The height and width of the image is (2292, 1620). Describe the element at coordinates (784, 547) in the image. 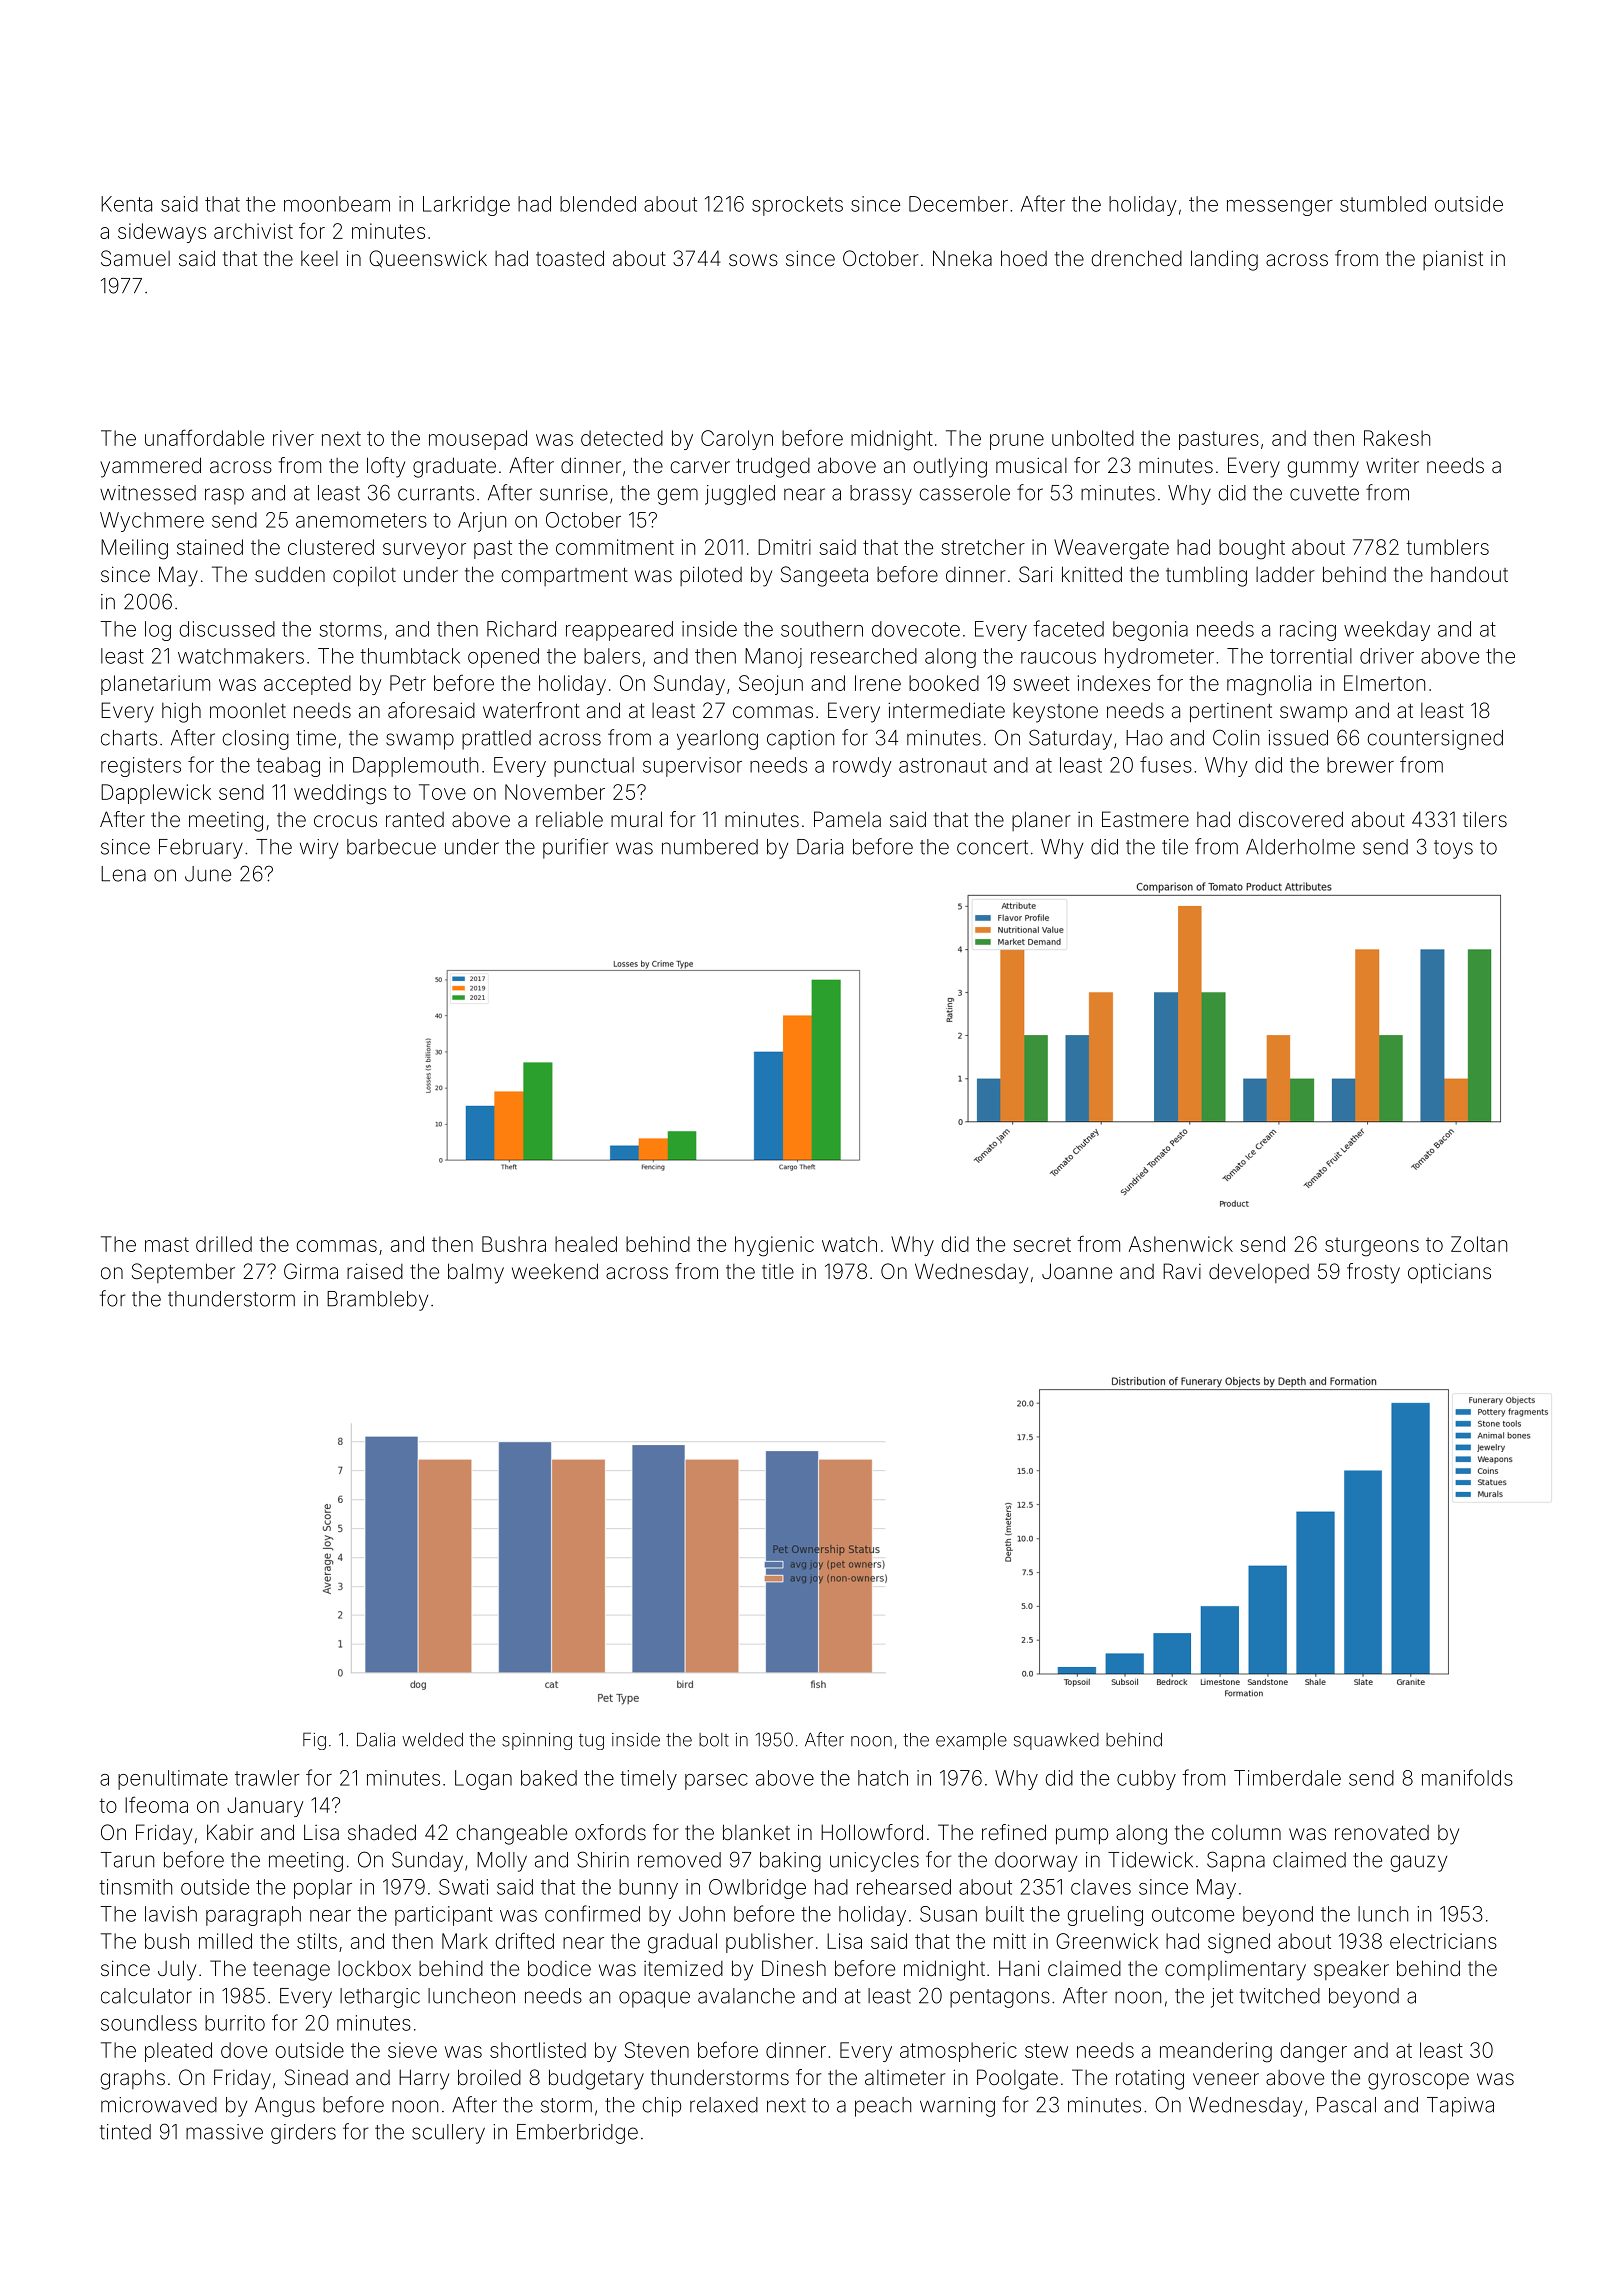

I see `Dmitri` at that location.
